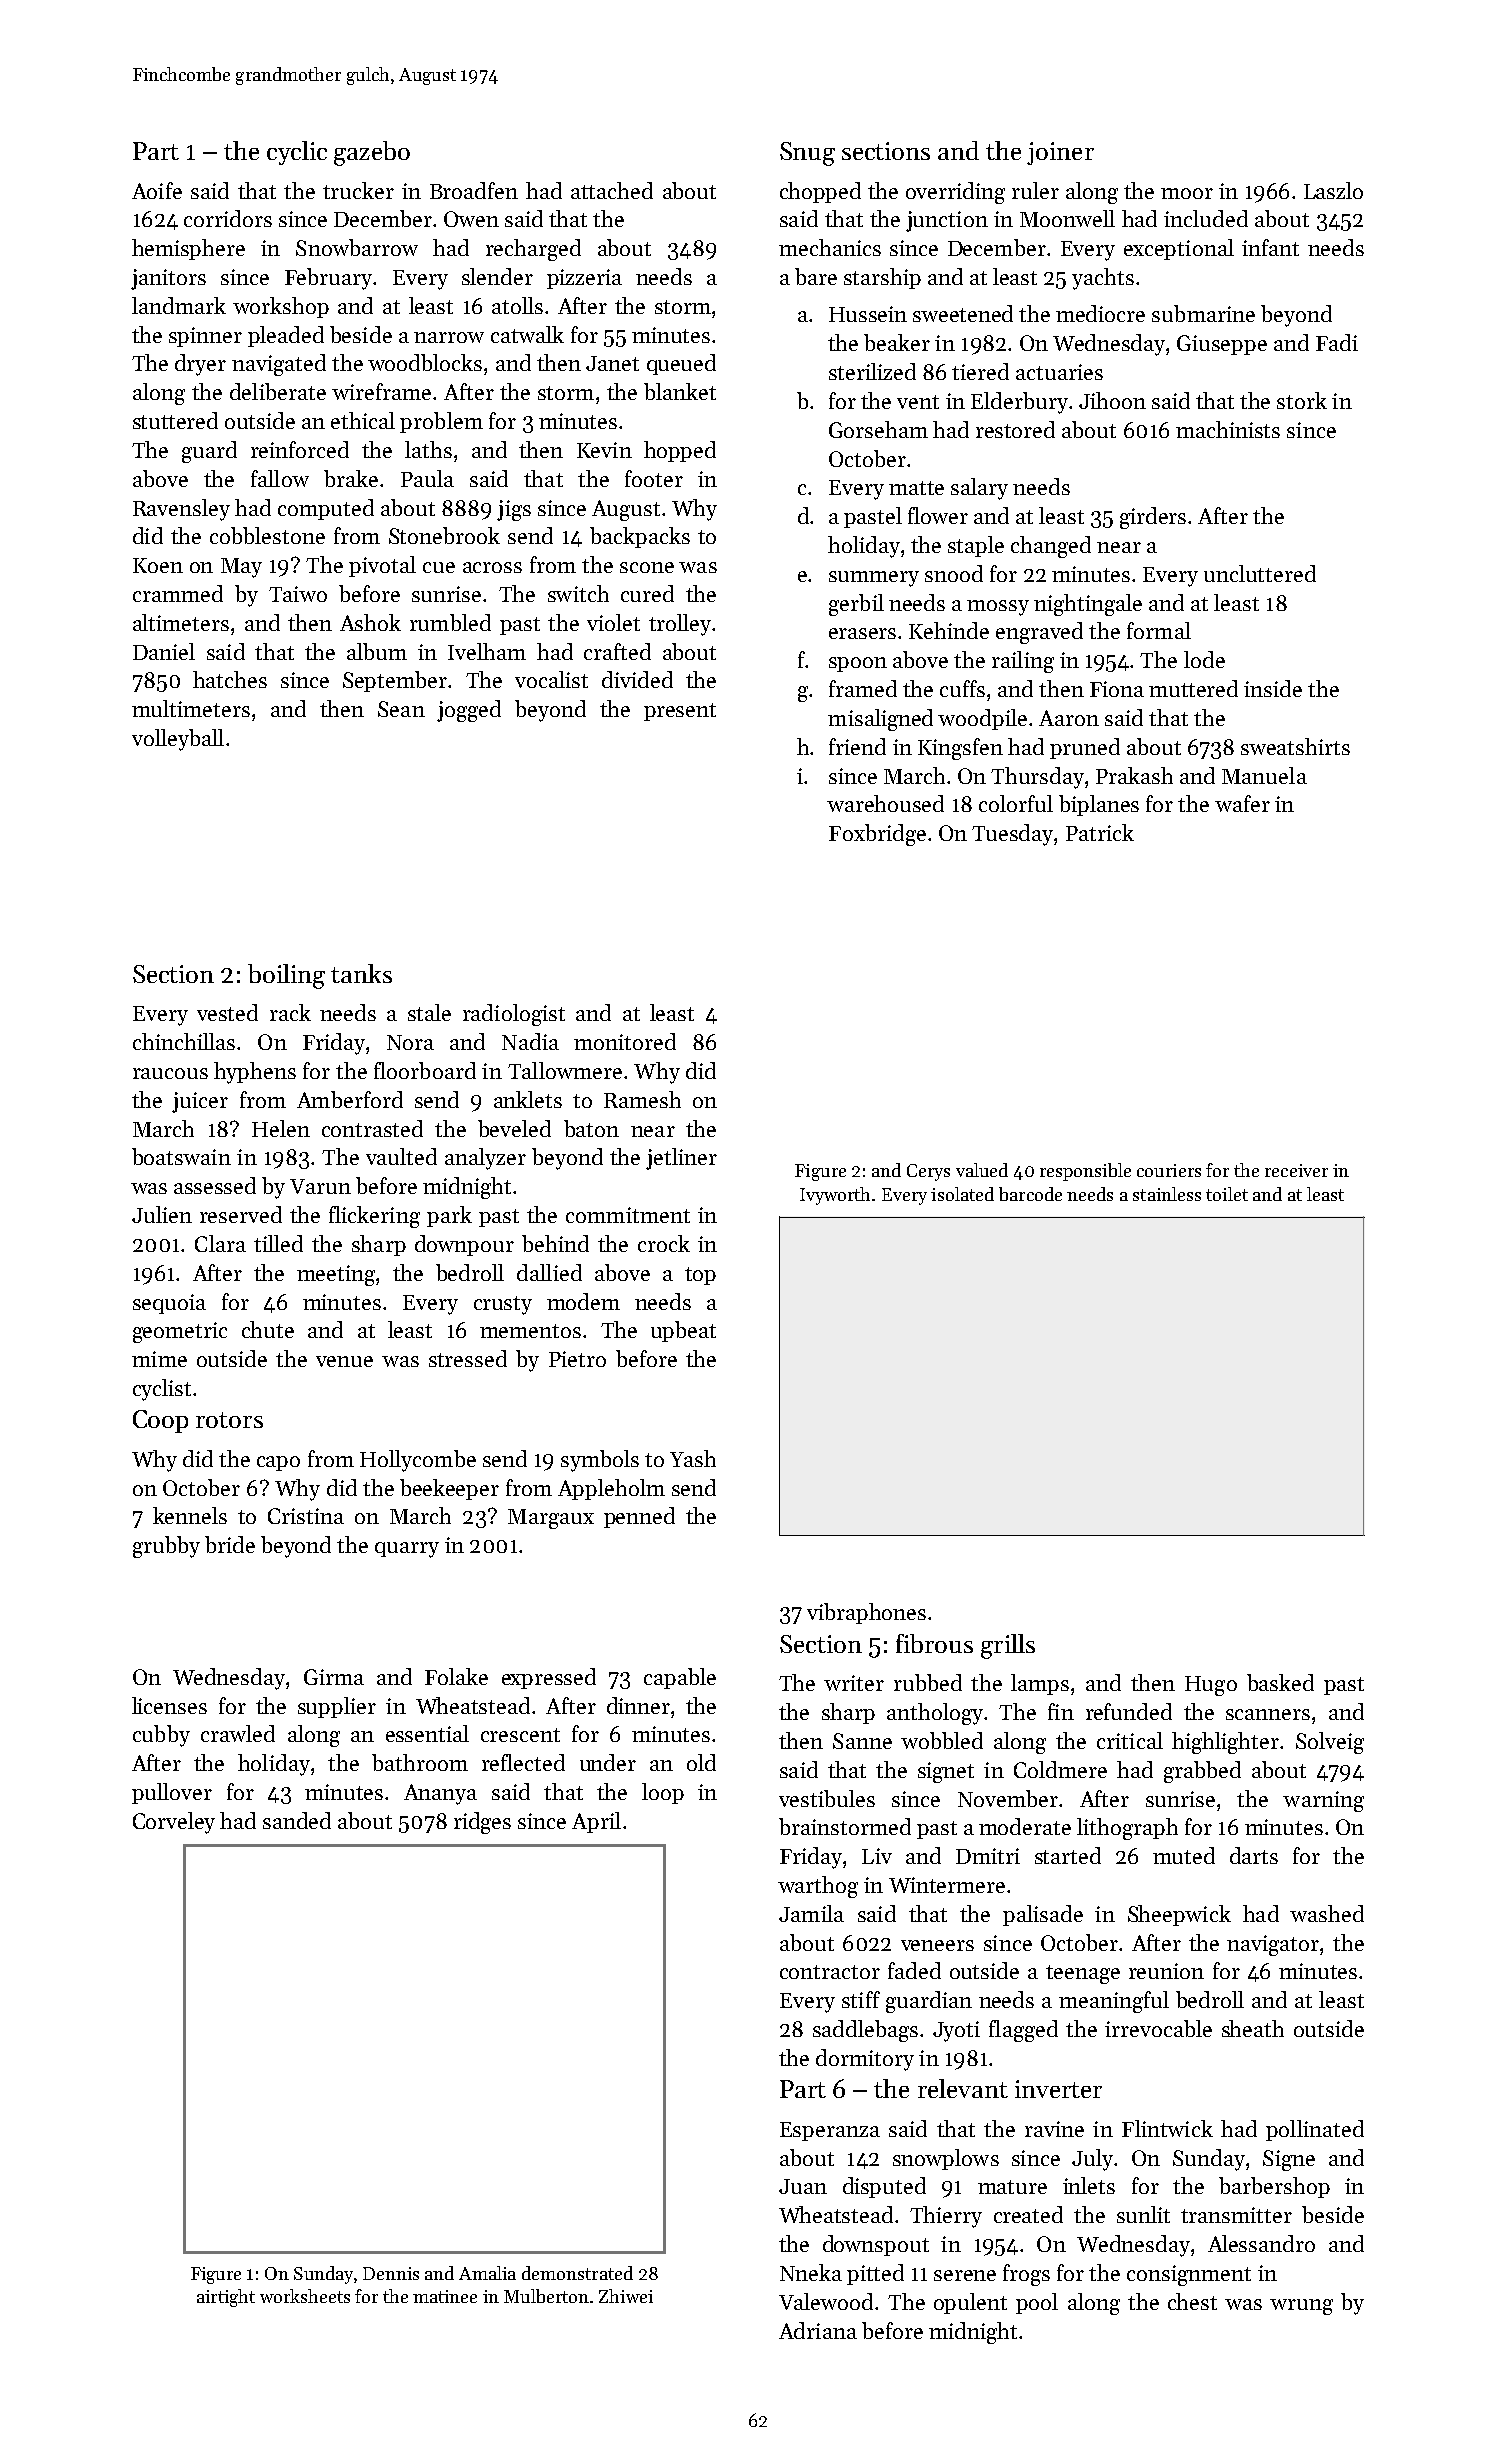  Describe the element at coordinates (856, 605) in the page. I see `gerbil` at that location.
